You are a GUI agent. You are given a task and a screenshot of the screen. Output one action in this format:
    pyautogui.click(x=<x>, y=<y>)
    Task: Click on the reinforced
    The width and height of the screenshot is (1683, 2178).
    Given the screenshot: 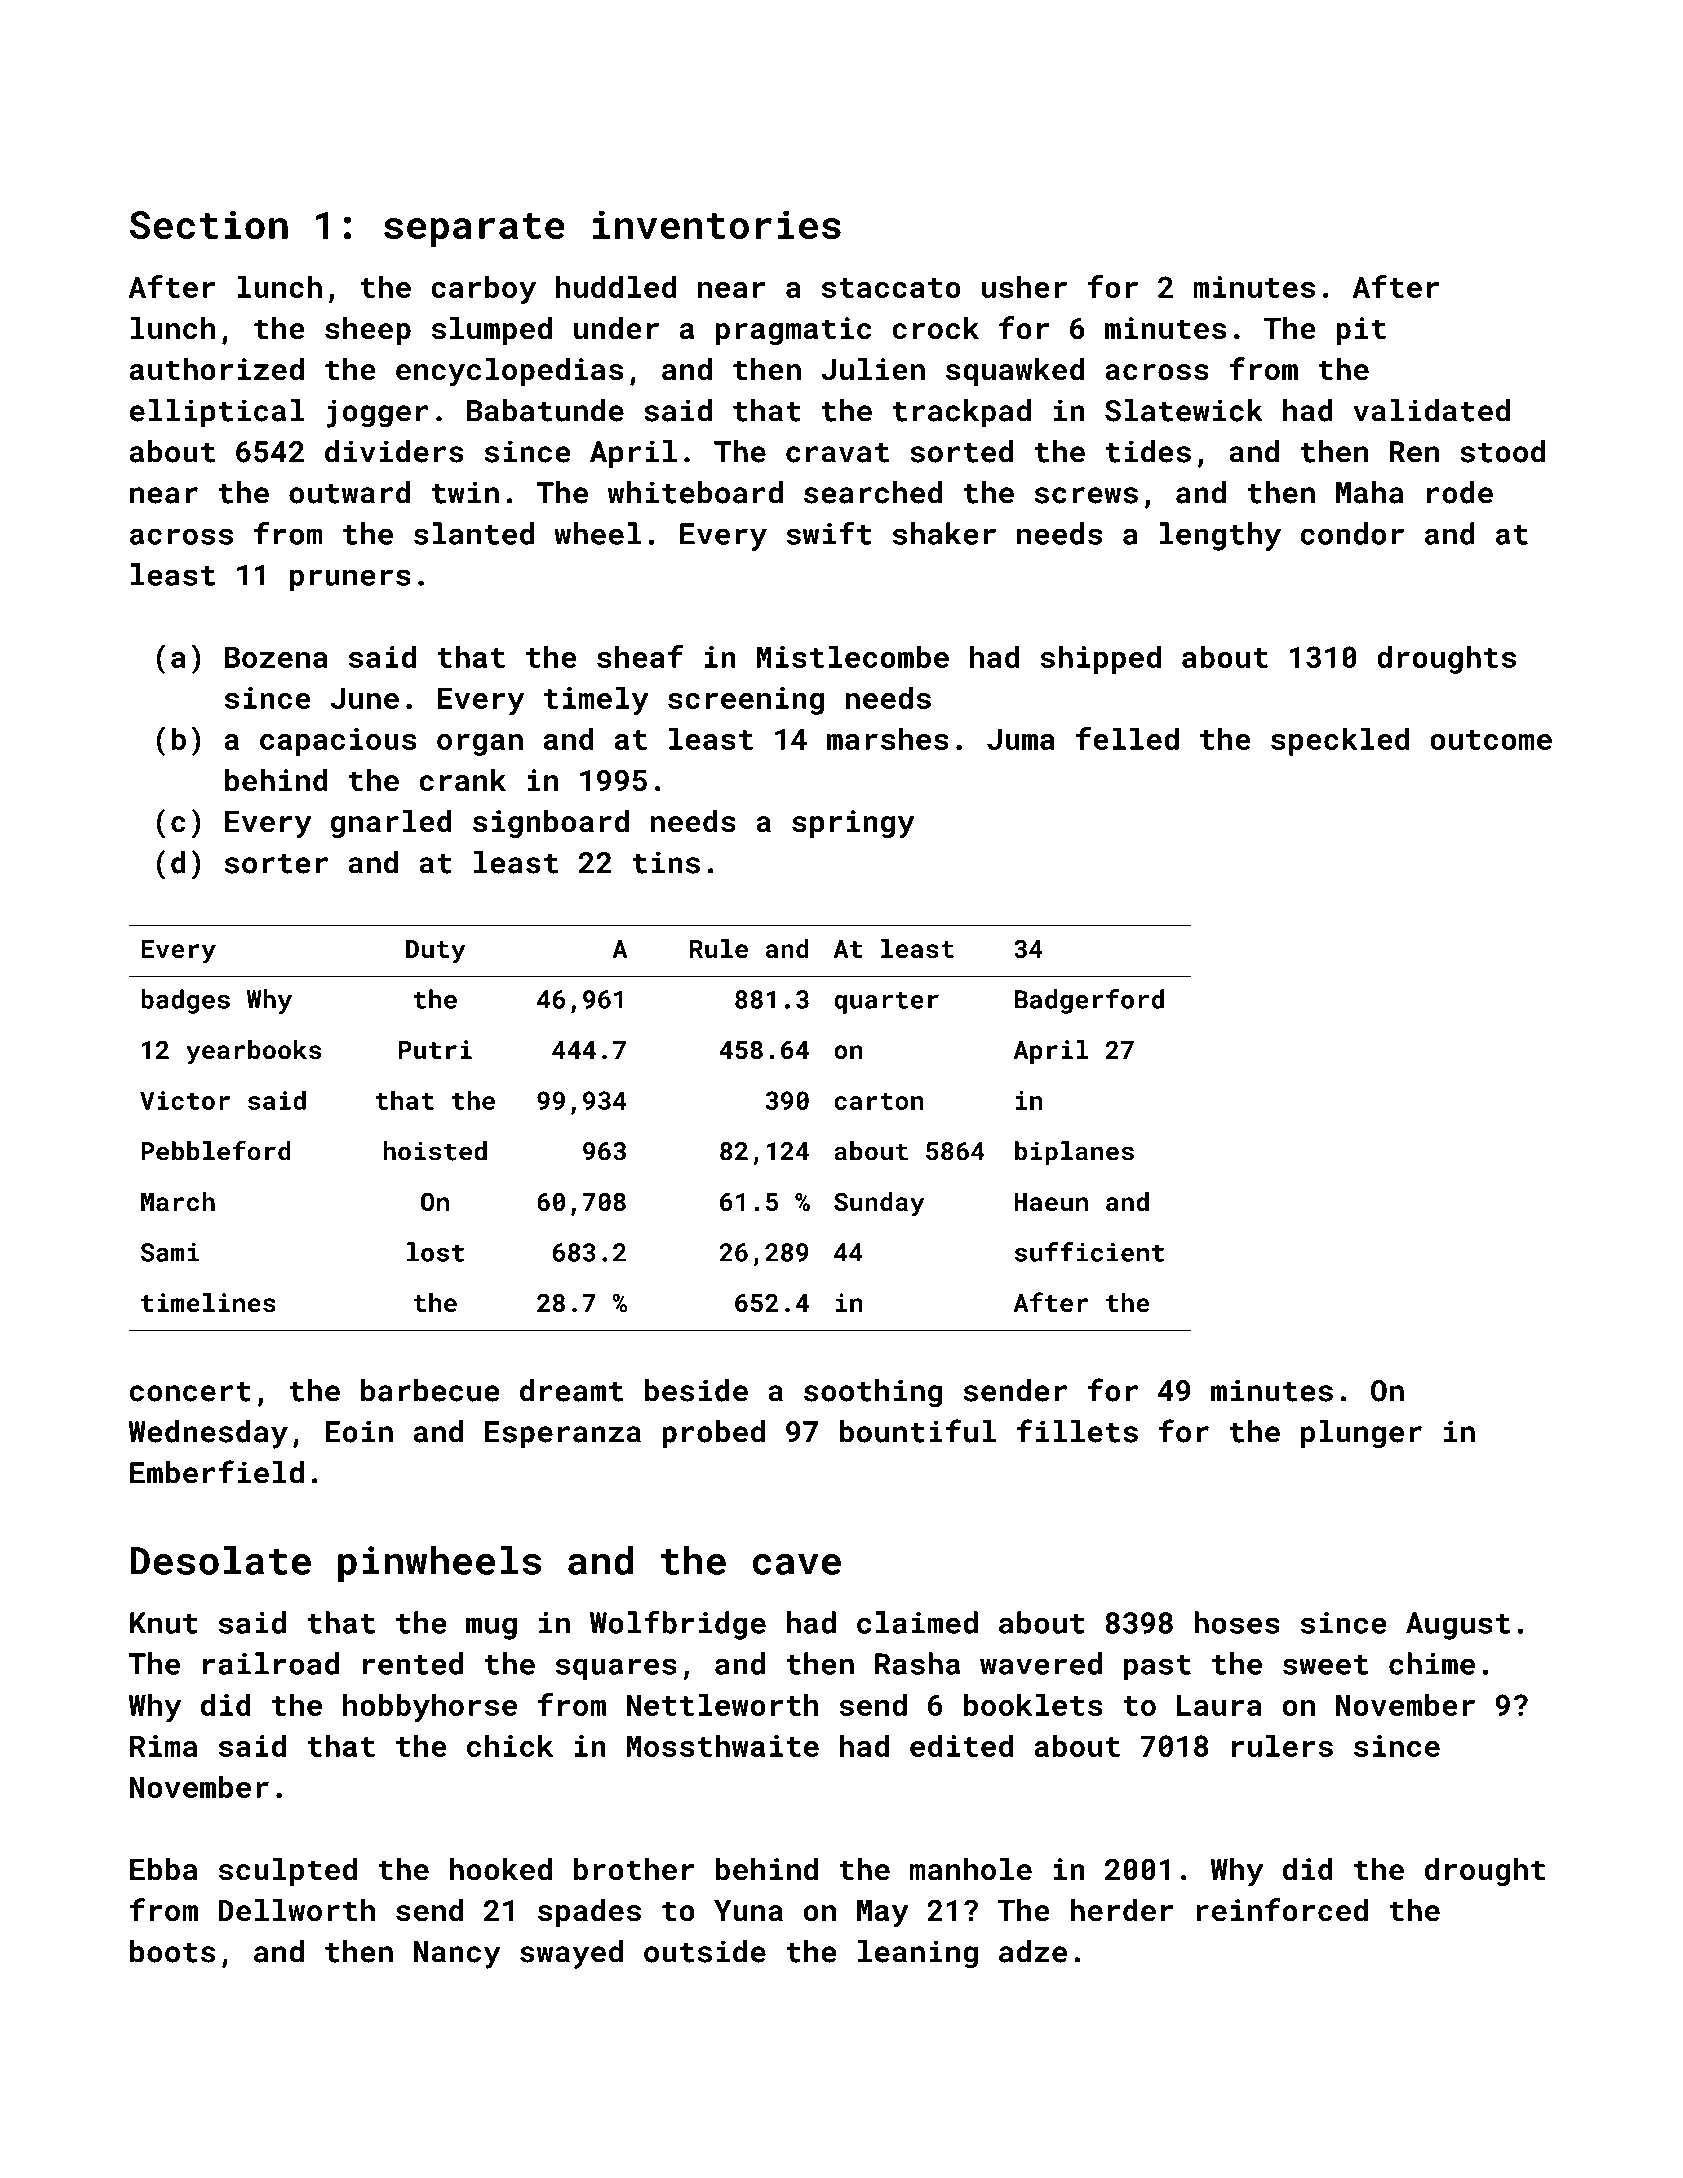 What is the action you would take?
    pyautogui.click(x=1282, y=1910)
